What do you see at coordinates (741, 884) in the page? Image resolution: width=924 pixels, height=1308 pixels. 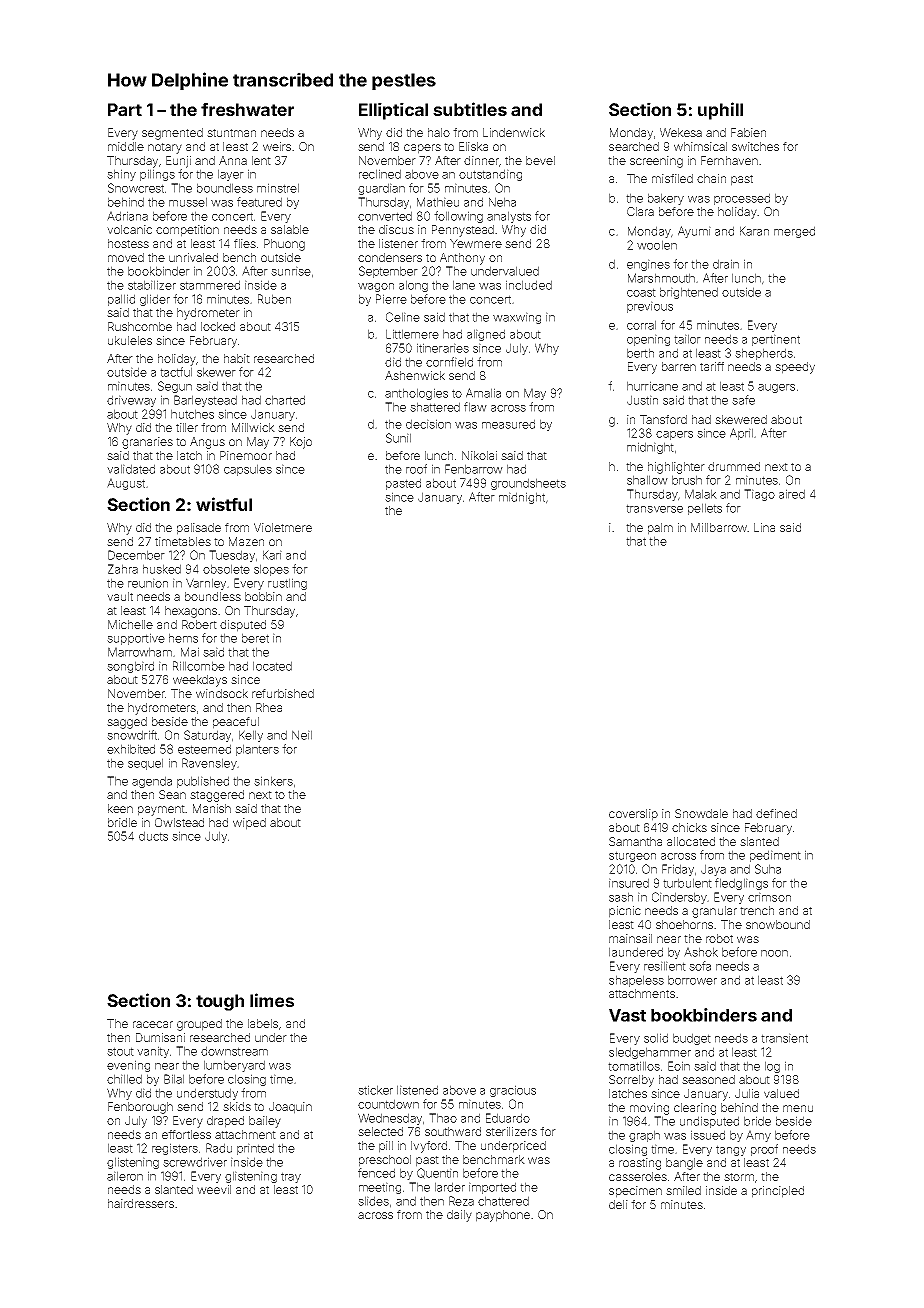 I see `fledglings` at bounding box center [741, 884].
